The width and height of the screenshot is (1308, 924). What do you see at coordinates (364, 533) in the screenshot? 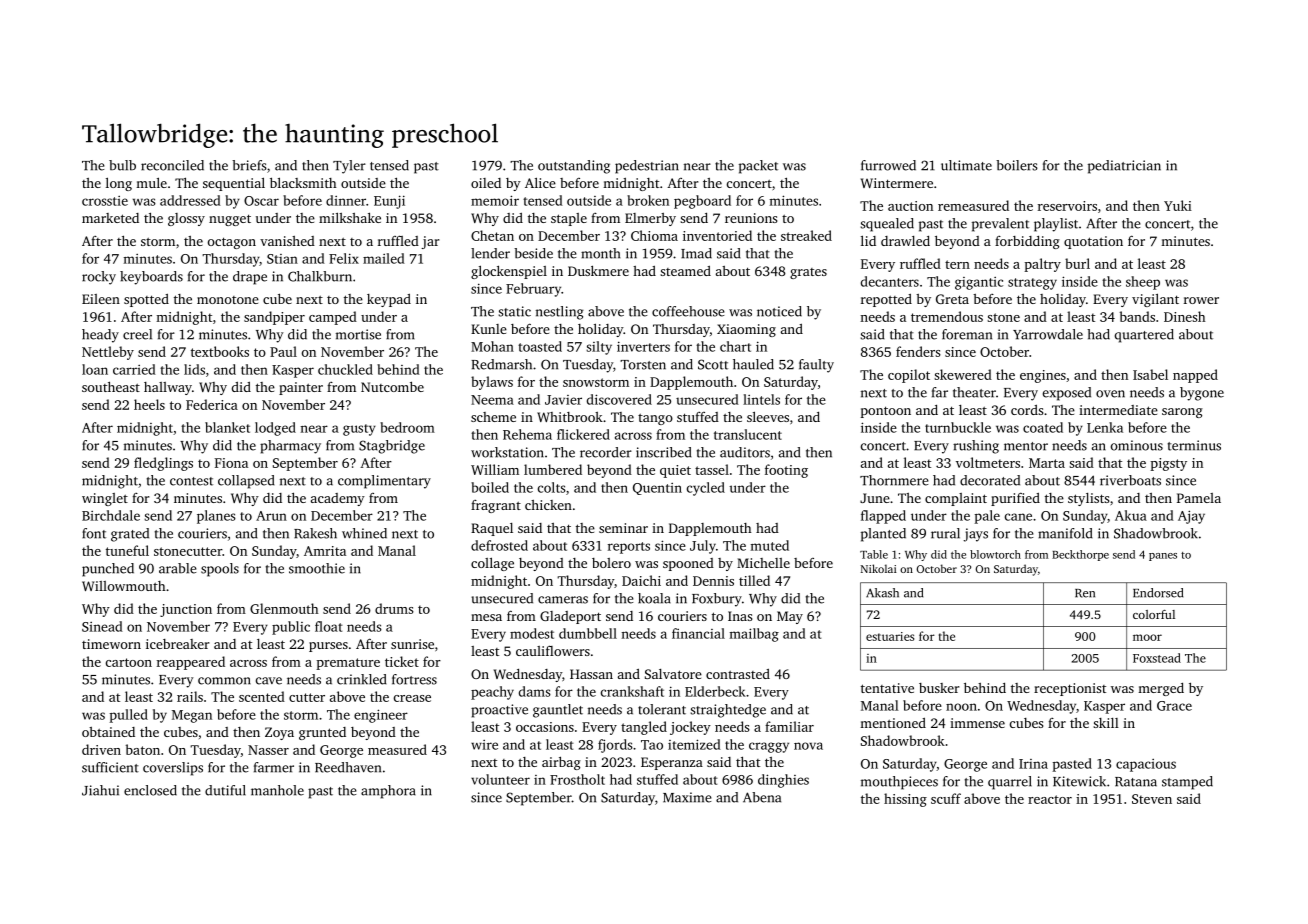
I see `whined` at bounding box center [364, 533].
